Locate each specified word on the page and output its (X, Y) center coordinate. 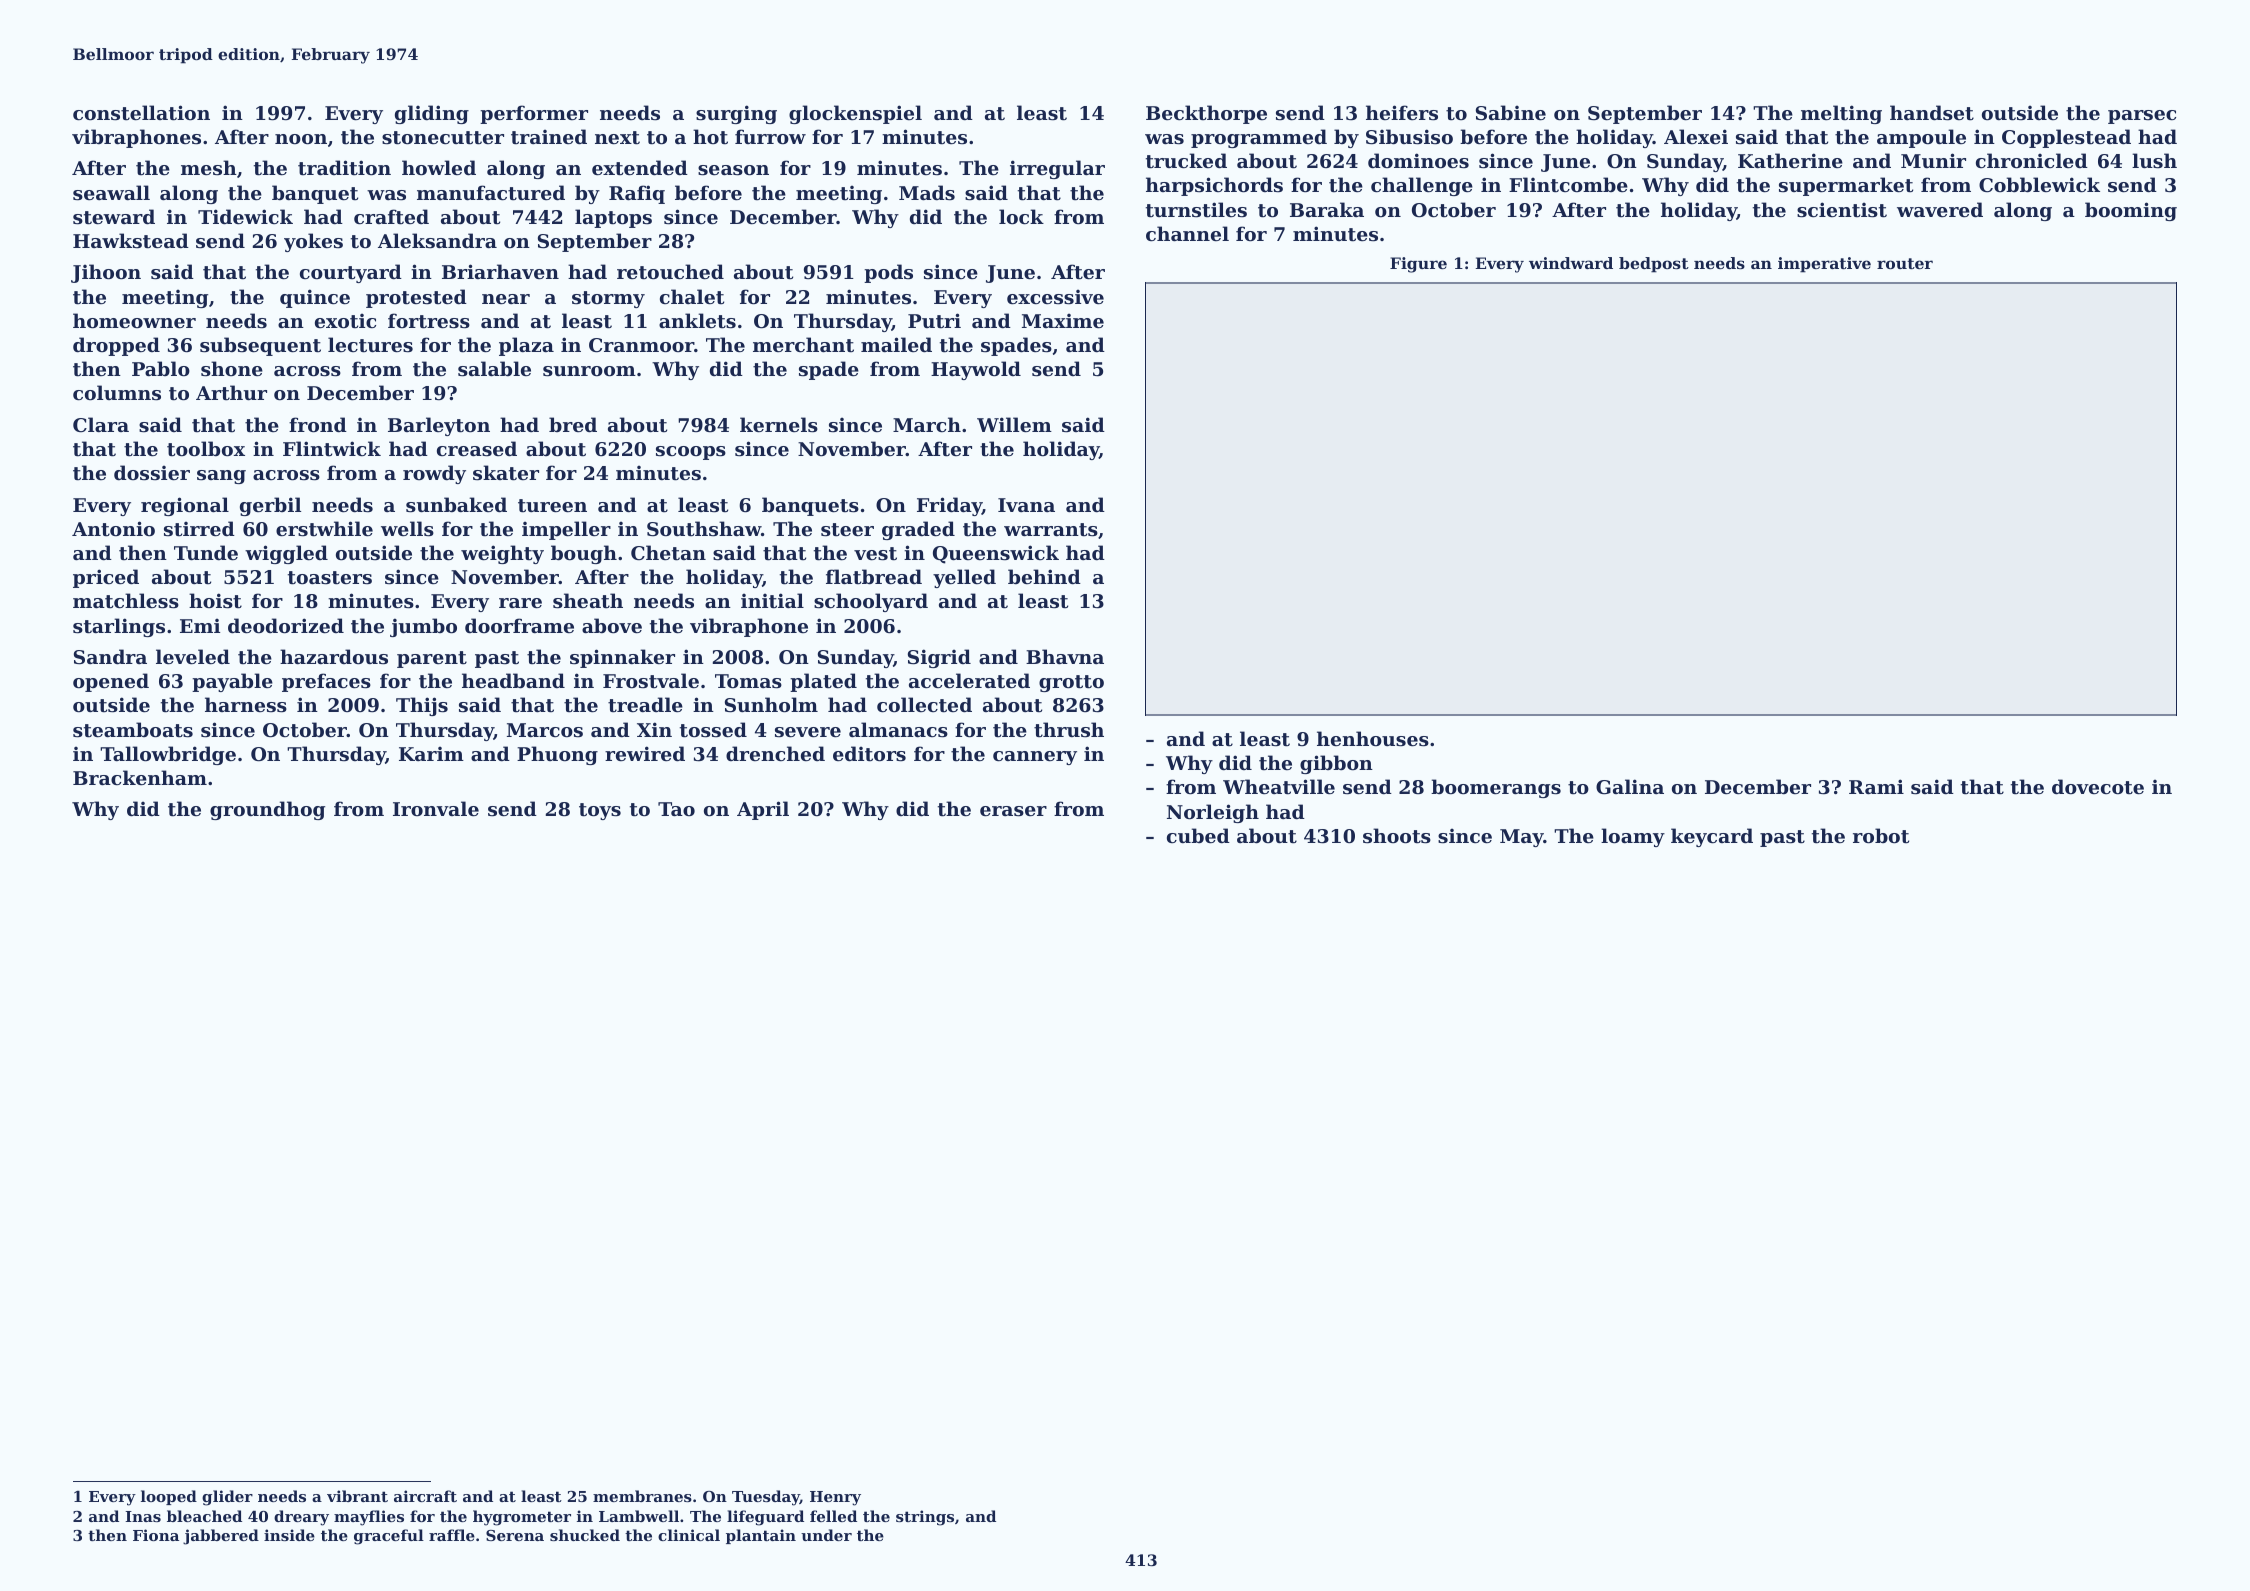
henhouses (1373, 739)
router (1905, 263)
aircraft (425, 1496)
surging (736, 114)
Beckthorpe (1206, 114)
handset (1932, 113)
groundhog (267, 810)
